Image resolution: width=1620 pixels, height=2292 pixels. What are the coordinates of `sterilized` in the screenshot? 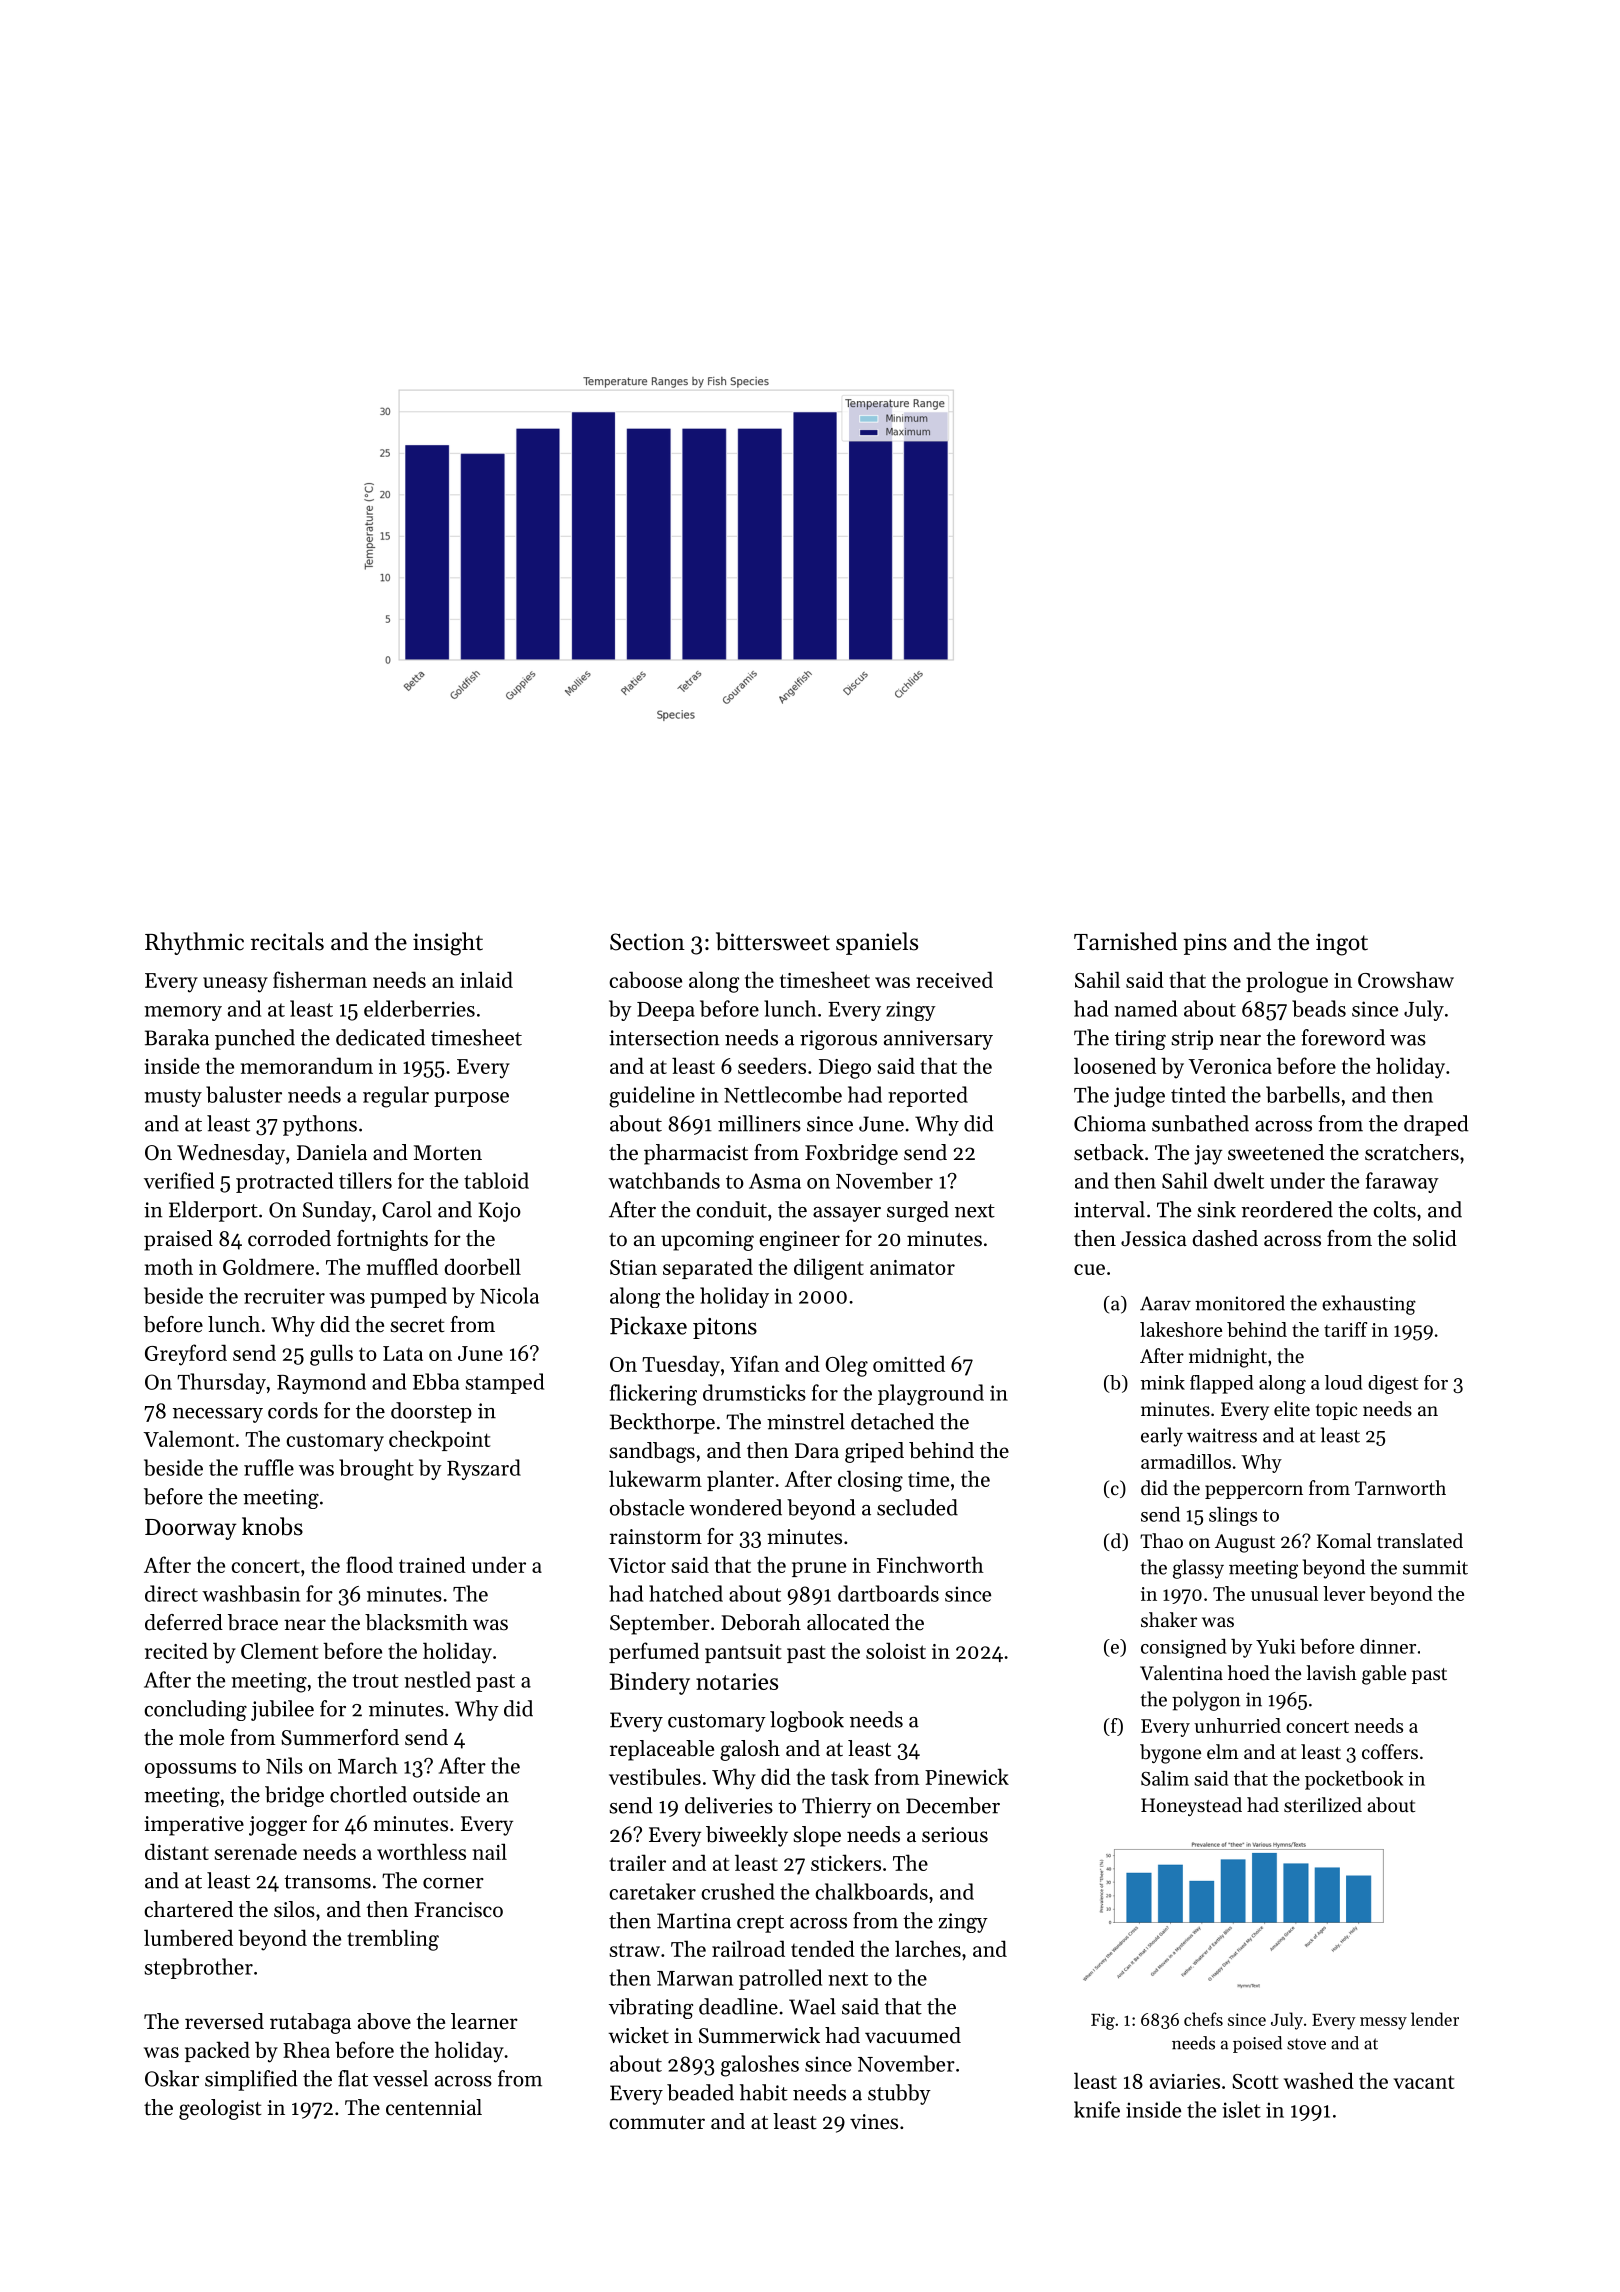 It's located at (1323, 1805).
